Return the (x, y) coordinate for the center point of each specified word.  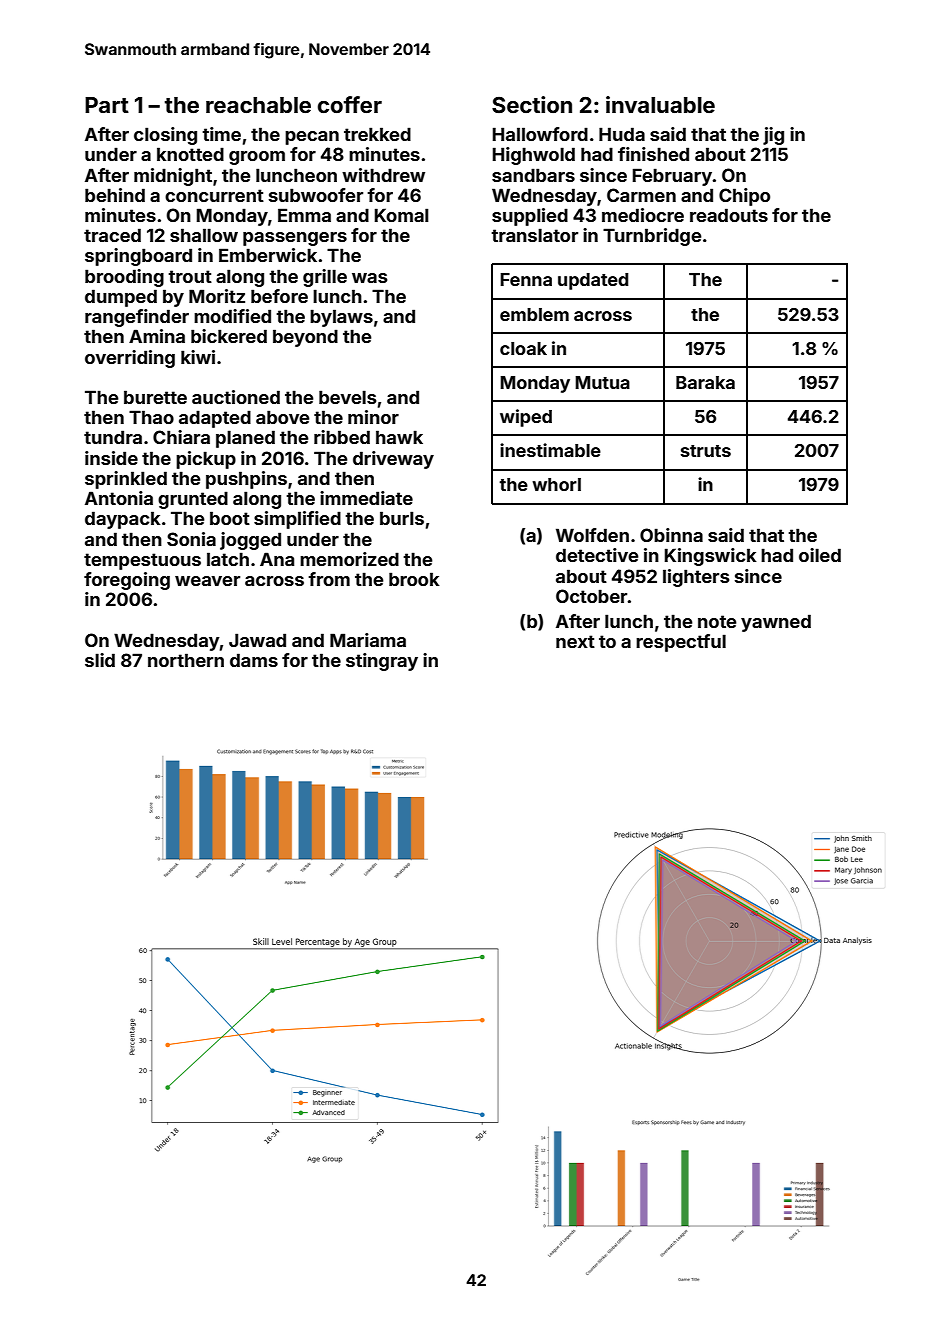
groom (257, 158)
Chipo (744, 197)
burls (402, 518)
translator (534, 235)
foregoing (127, 581)
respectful (681, 643)
